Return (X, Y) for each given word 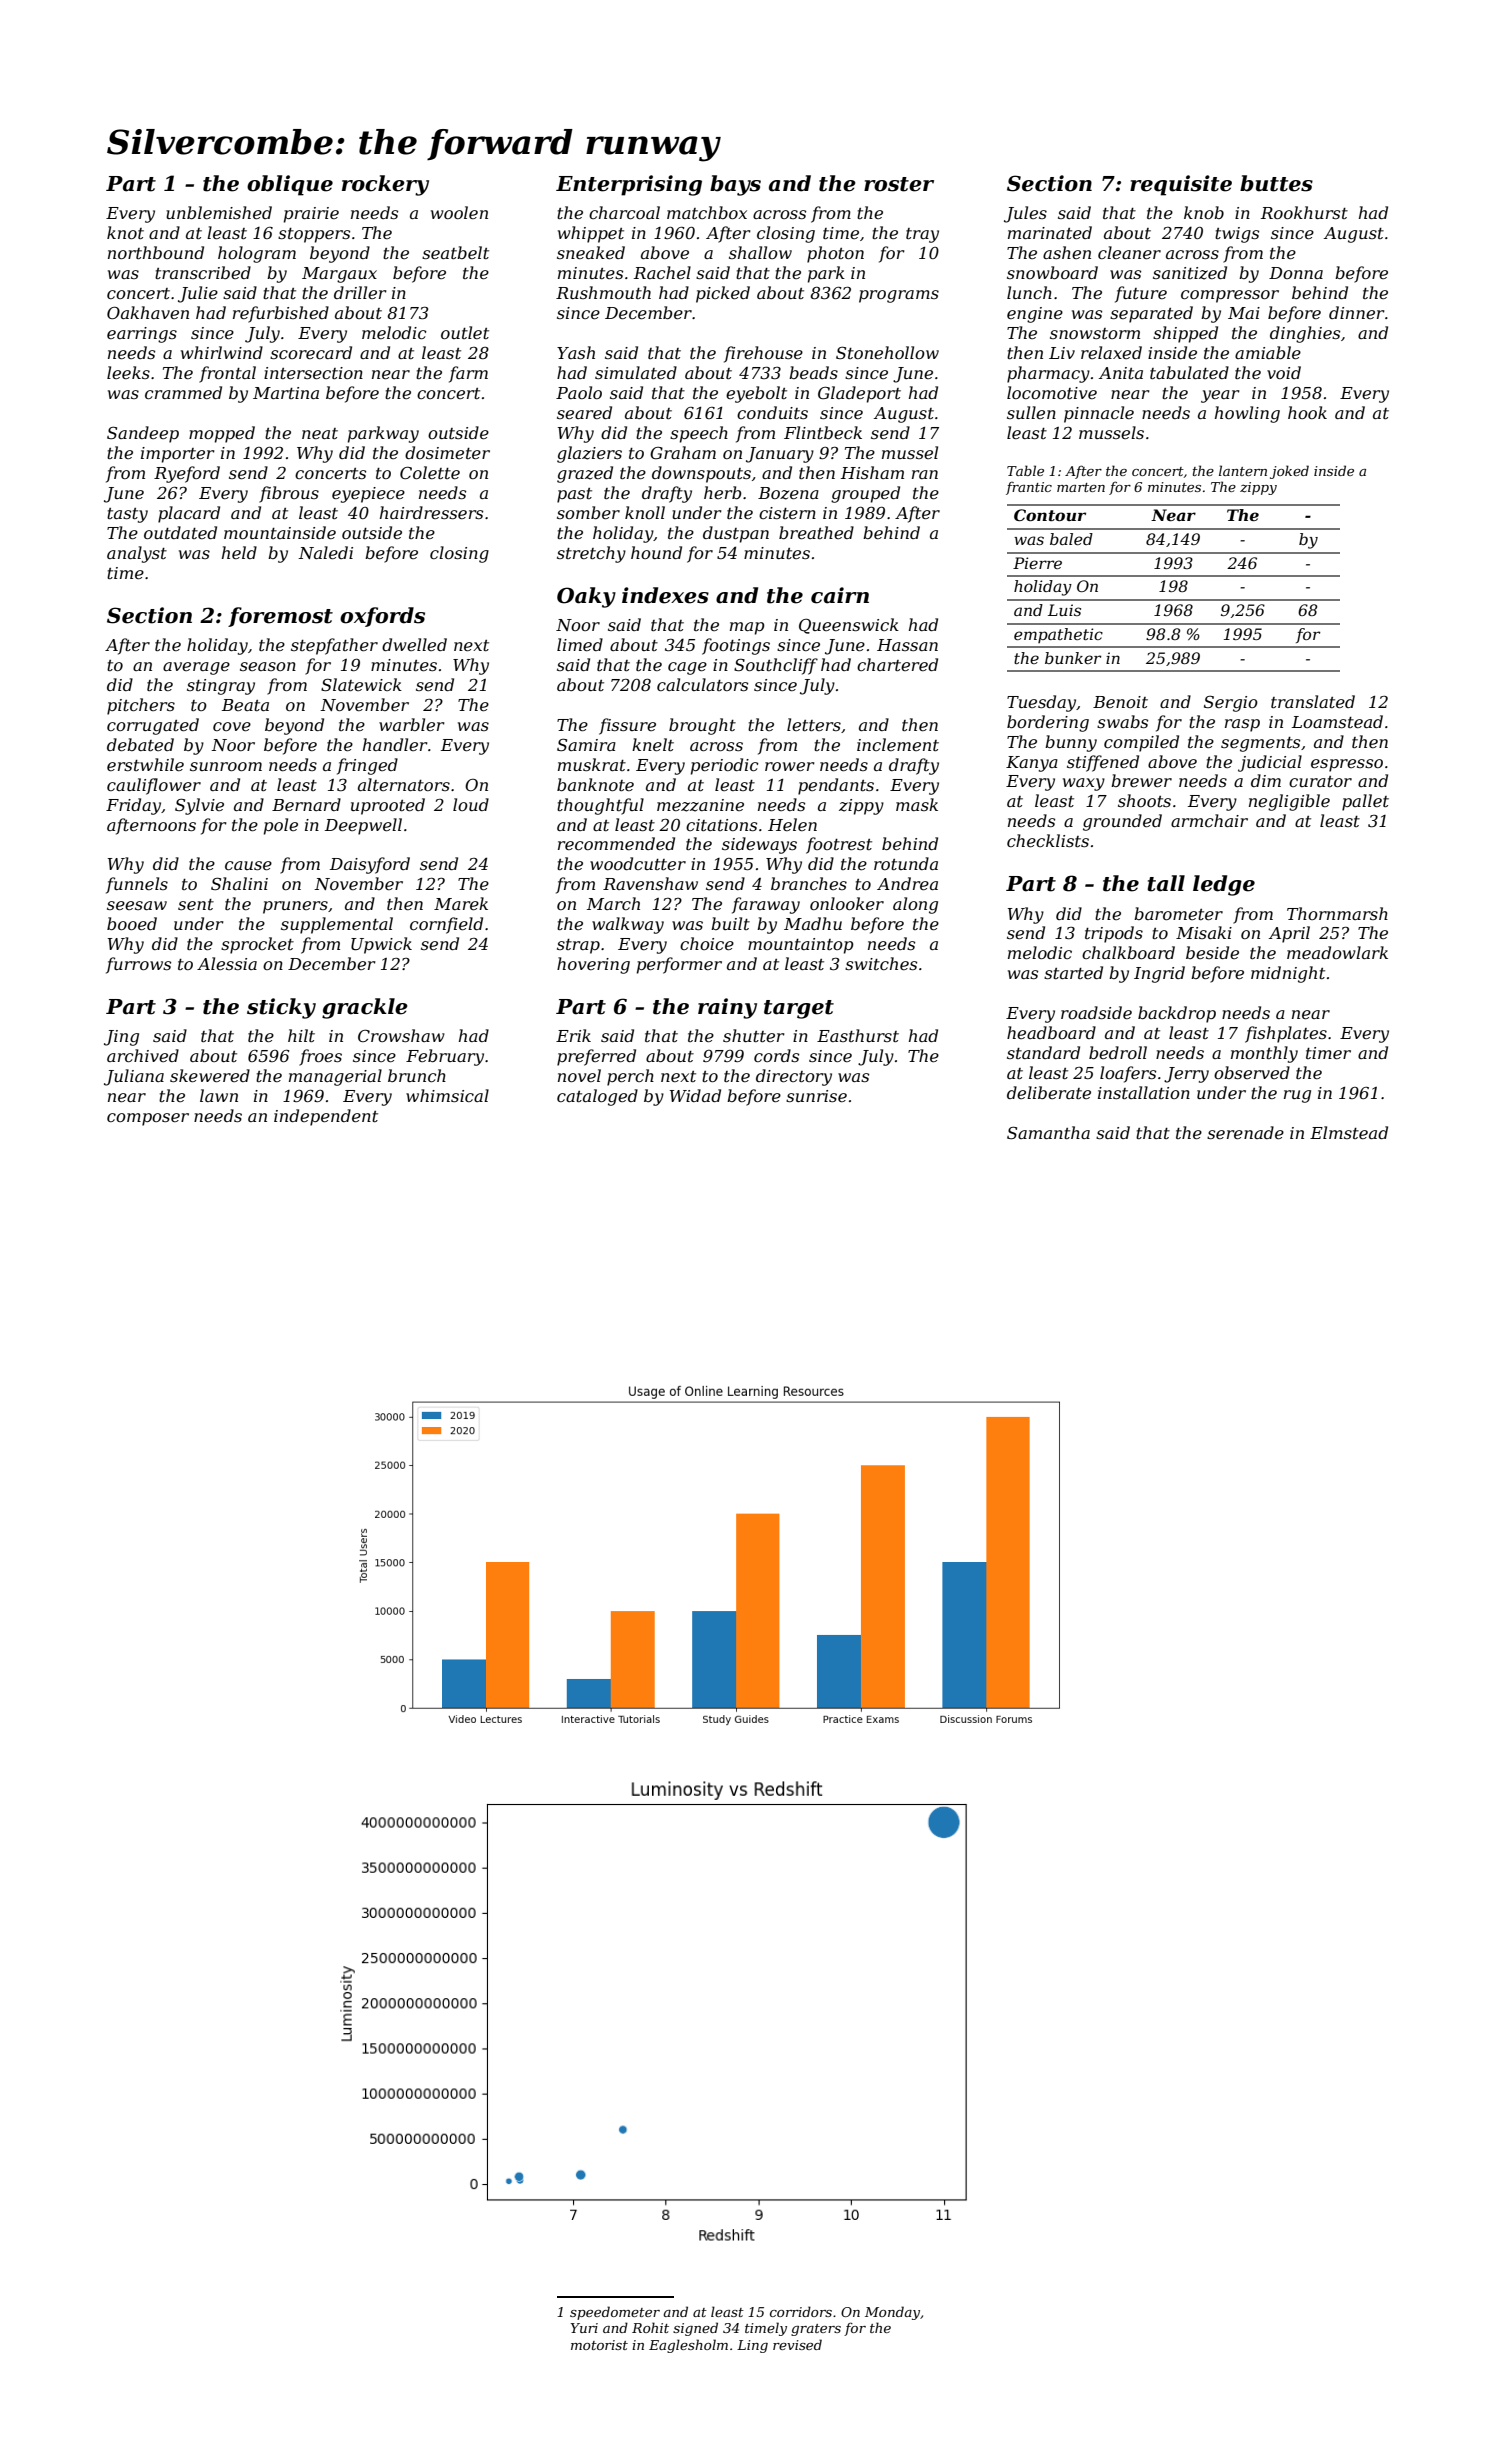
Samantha (1048, 1132)
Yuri (584, 2328)
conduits (772, 412)
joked (1289, 472)
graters (816, 2330)
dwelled (414, 644)
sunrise (816, 1096)
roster (899, 184)
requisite (1181, 185)
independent (326, 1117)
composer (148, 1119)
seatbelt (455, 252)
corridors (801, 2311)
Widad (695, 1095)
